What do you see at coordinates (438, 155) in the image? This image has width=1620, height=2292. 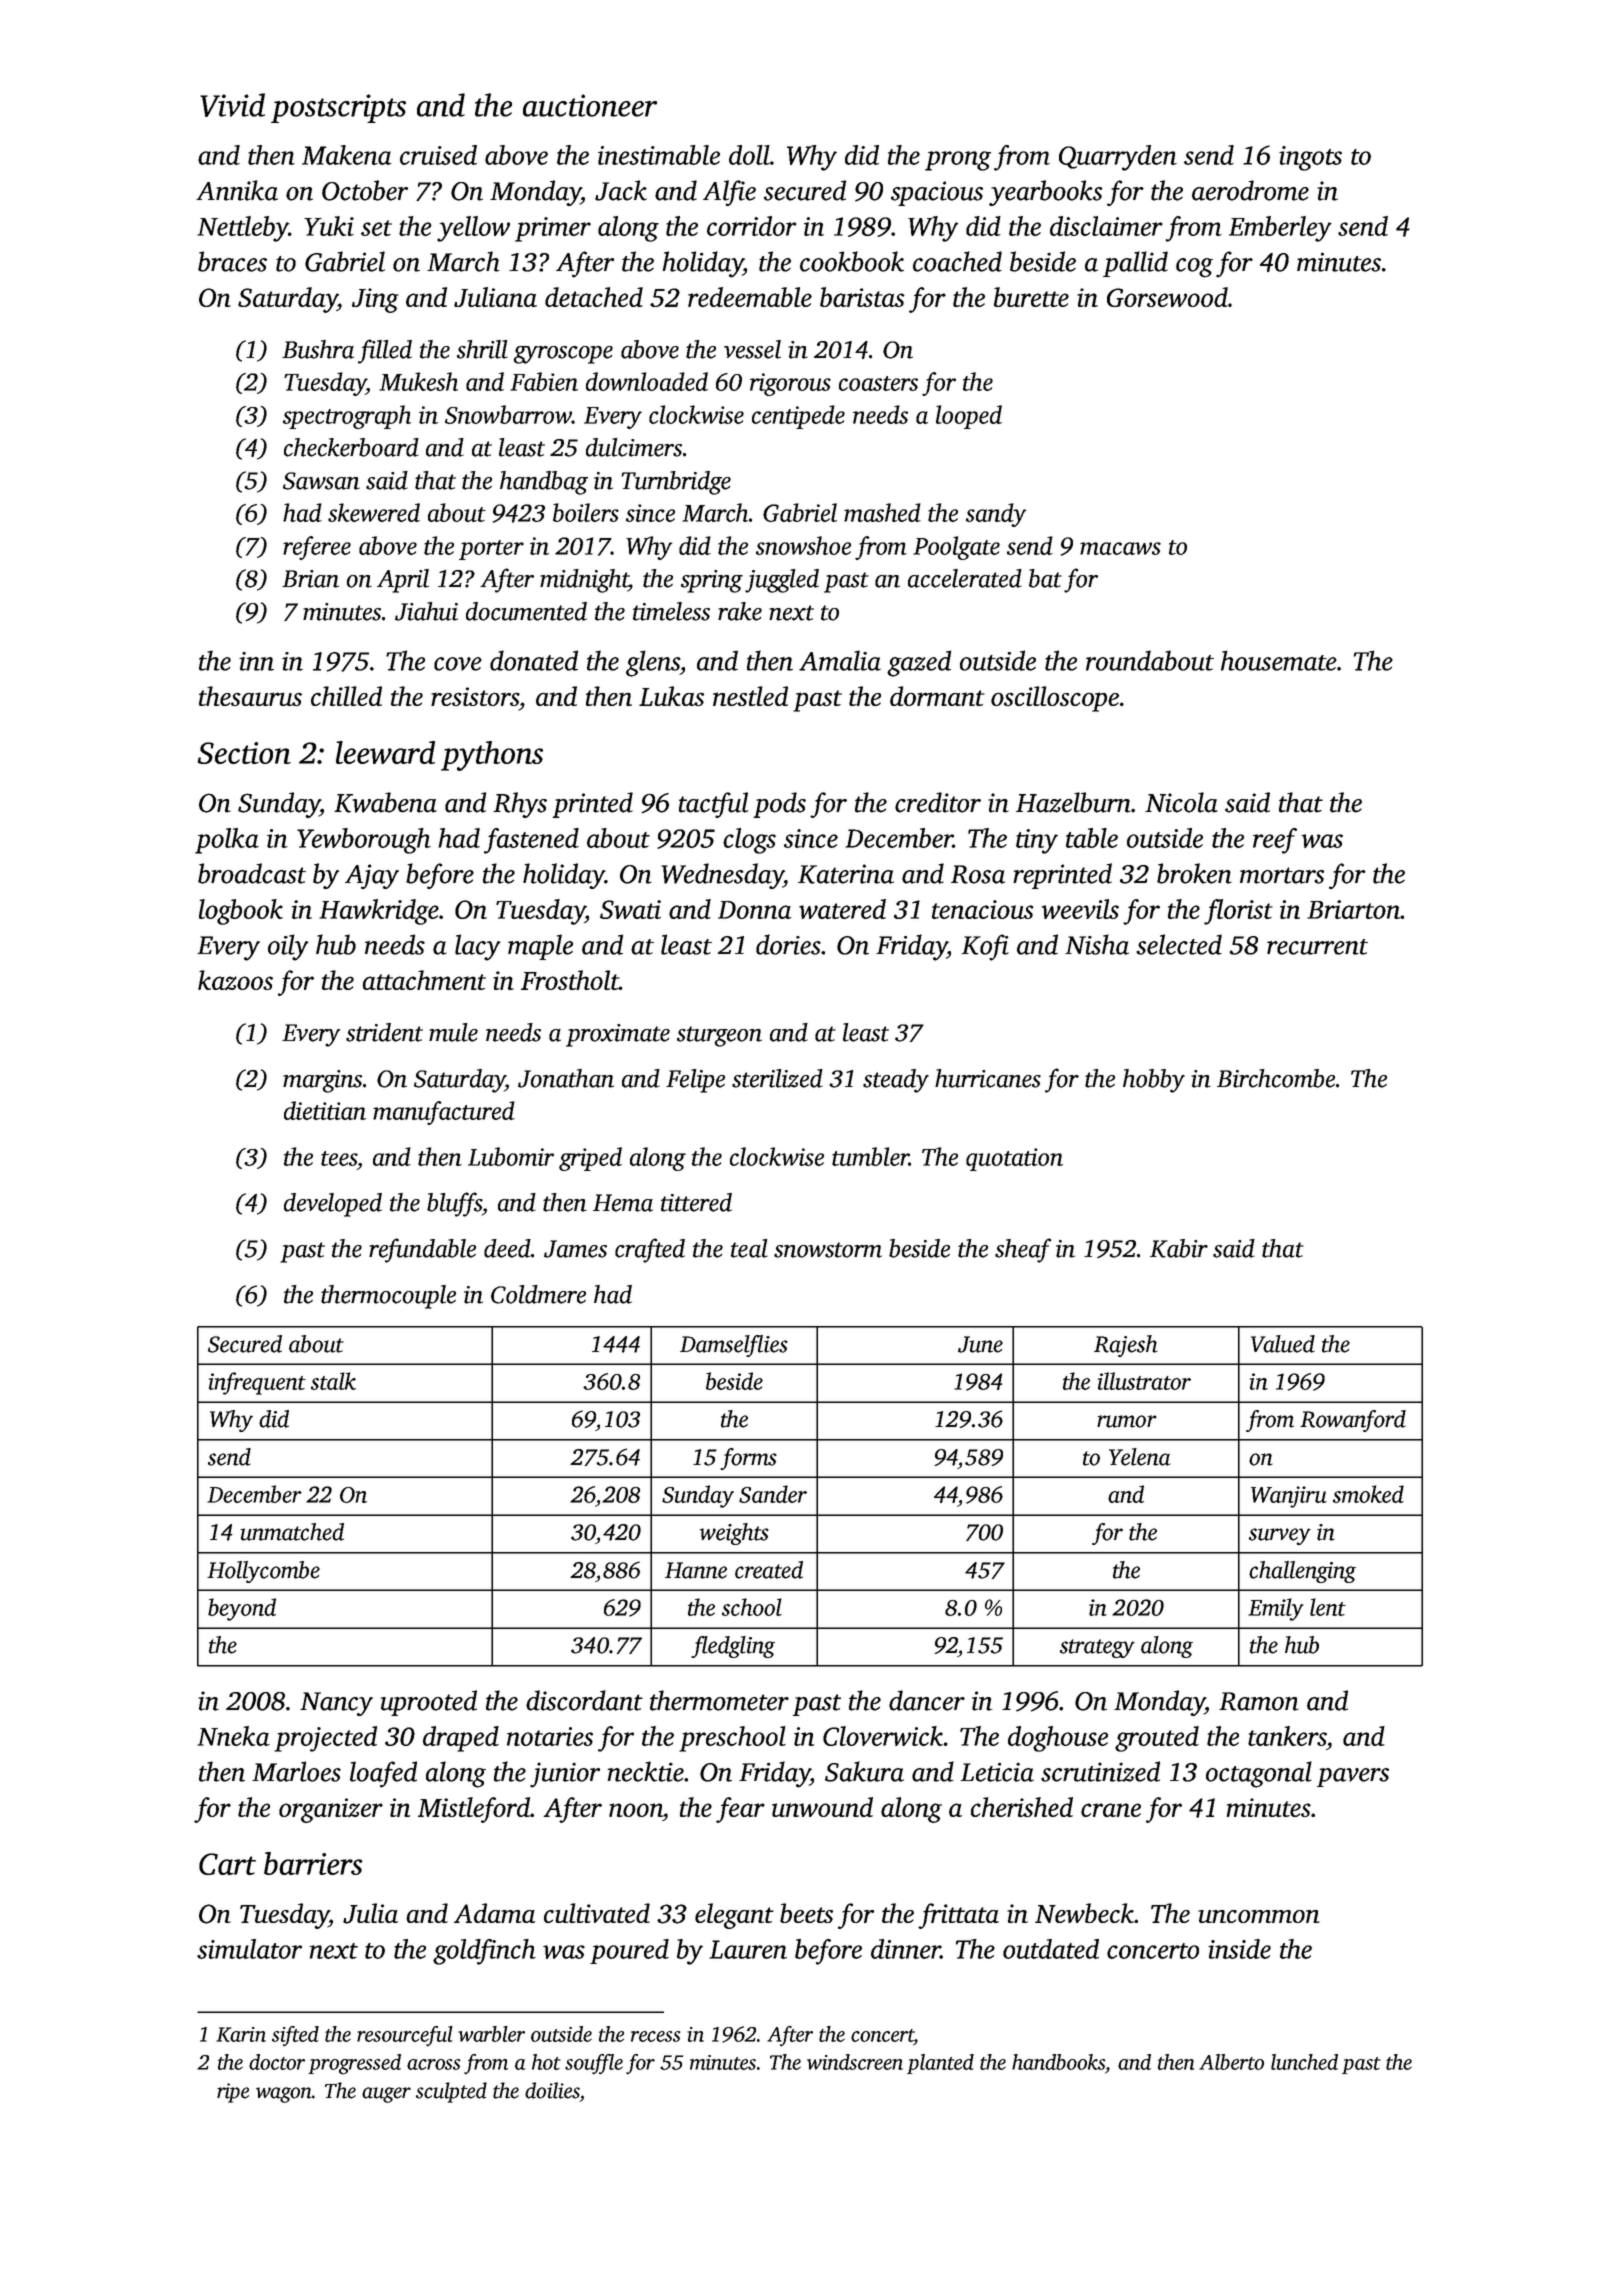 I see `cruised` at bounding box center [438, 155].
